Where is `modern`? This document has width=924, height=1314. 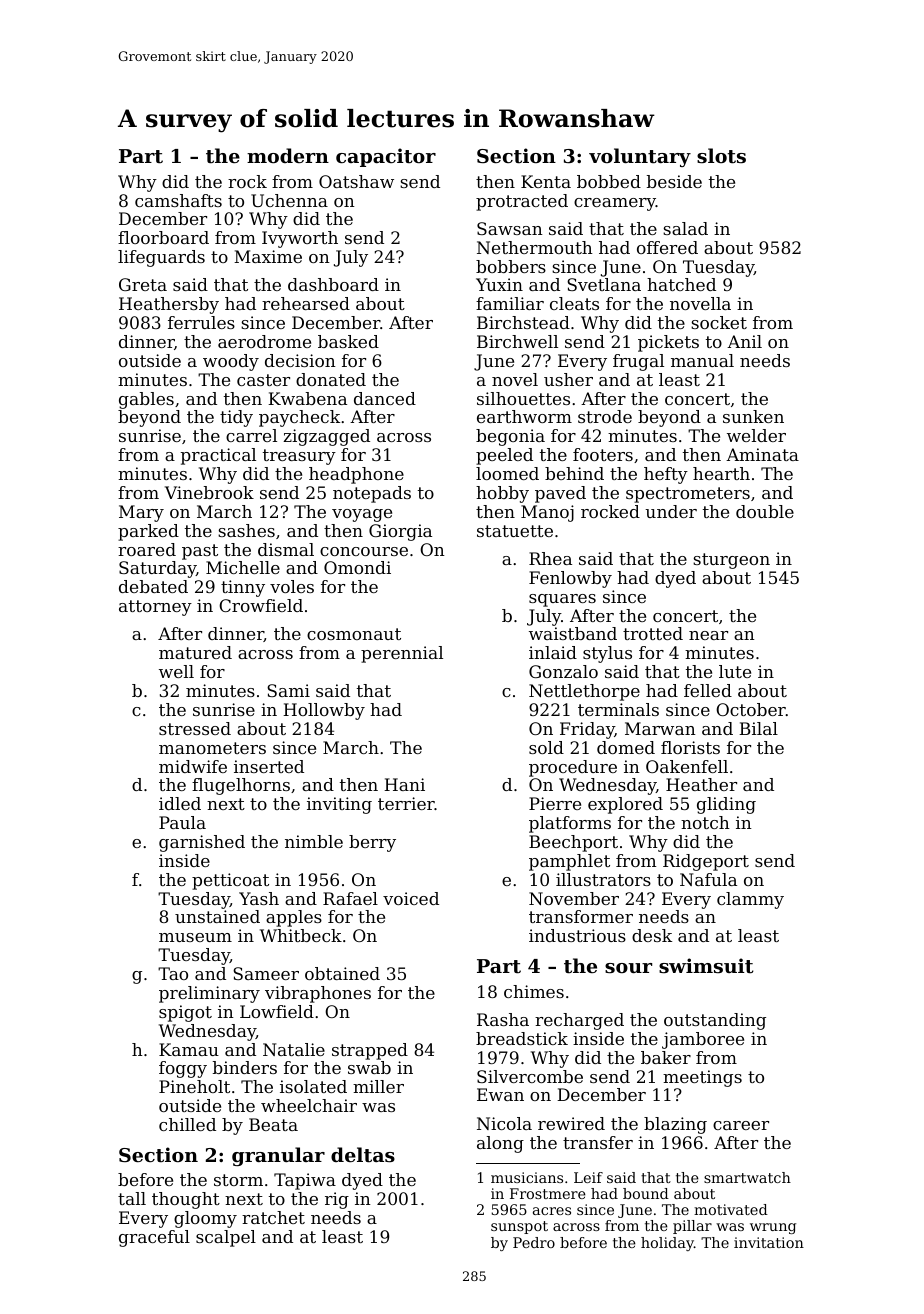 modern is located at coordinates (288, 155).
